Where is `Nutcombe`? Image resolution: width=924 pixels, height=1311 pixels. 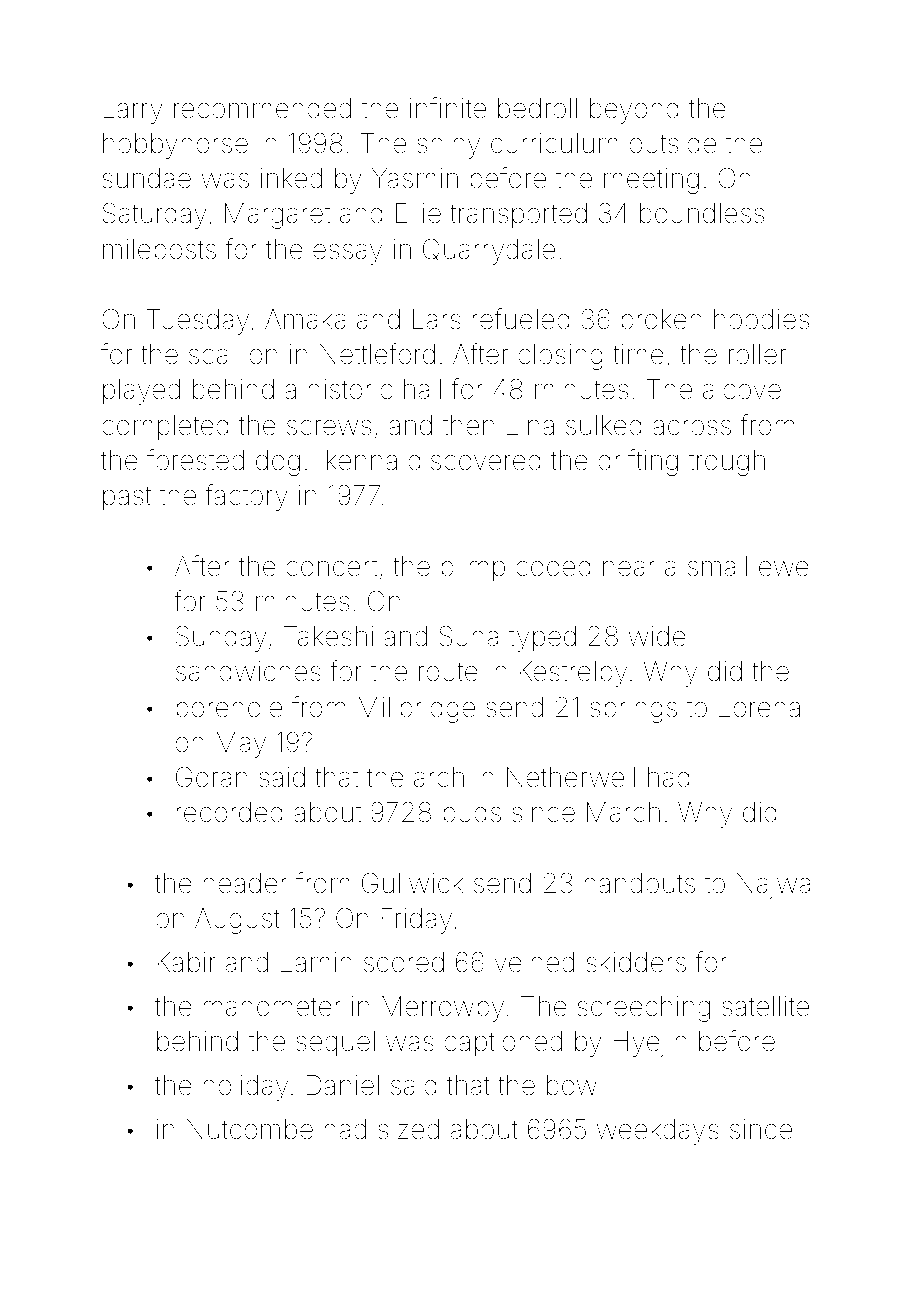
Nutcombe is located at coordinates (250, 1129).
